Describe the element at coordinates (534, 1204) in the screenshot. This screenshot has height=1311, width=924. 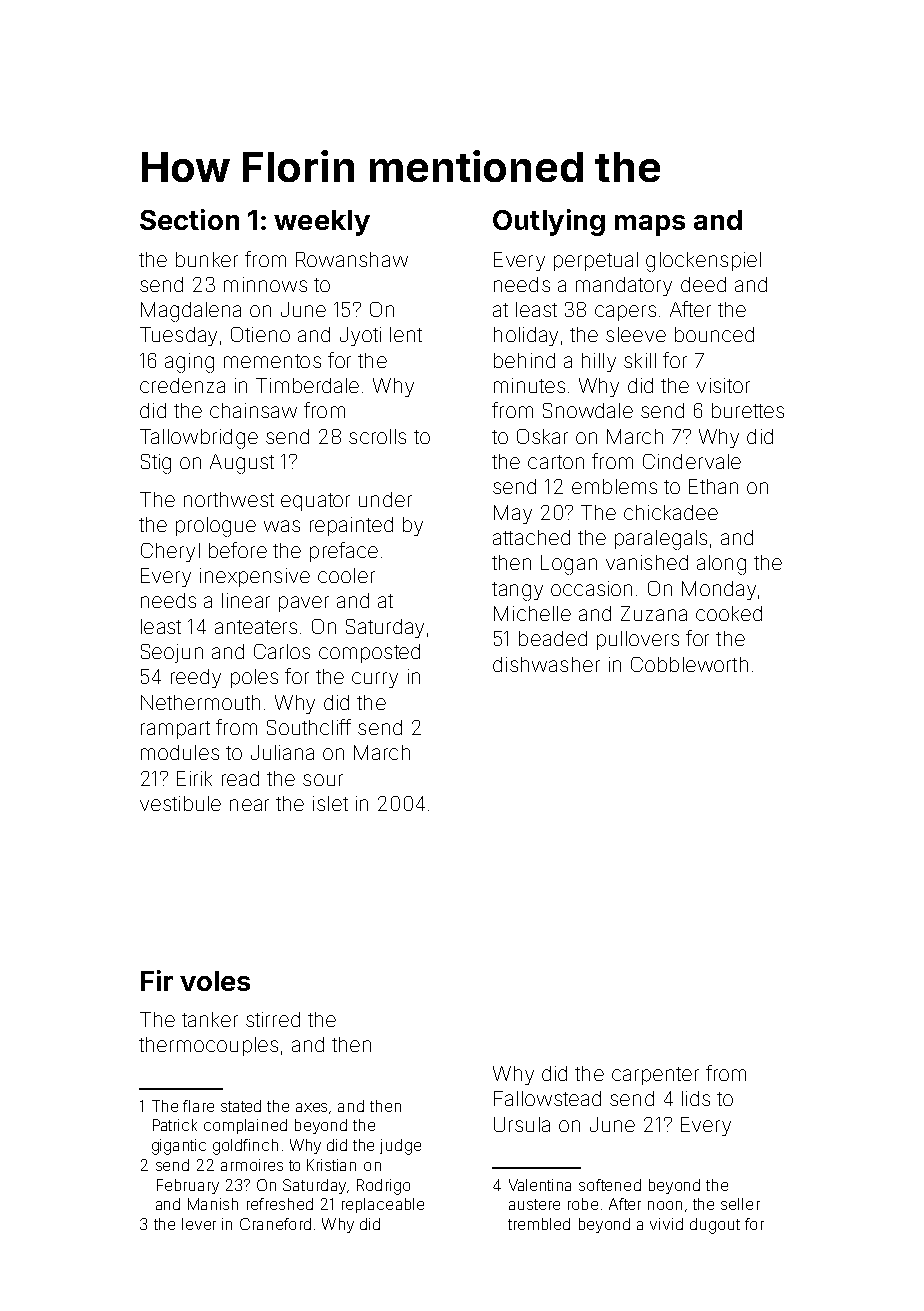
I see `austere` at that location.
